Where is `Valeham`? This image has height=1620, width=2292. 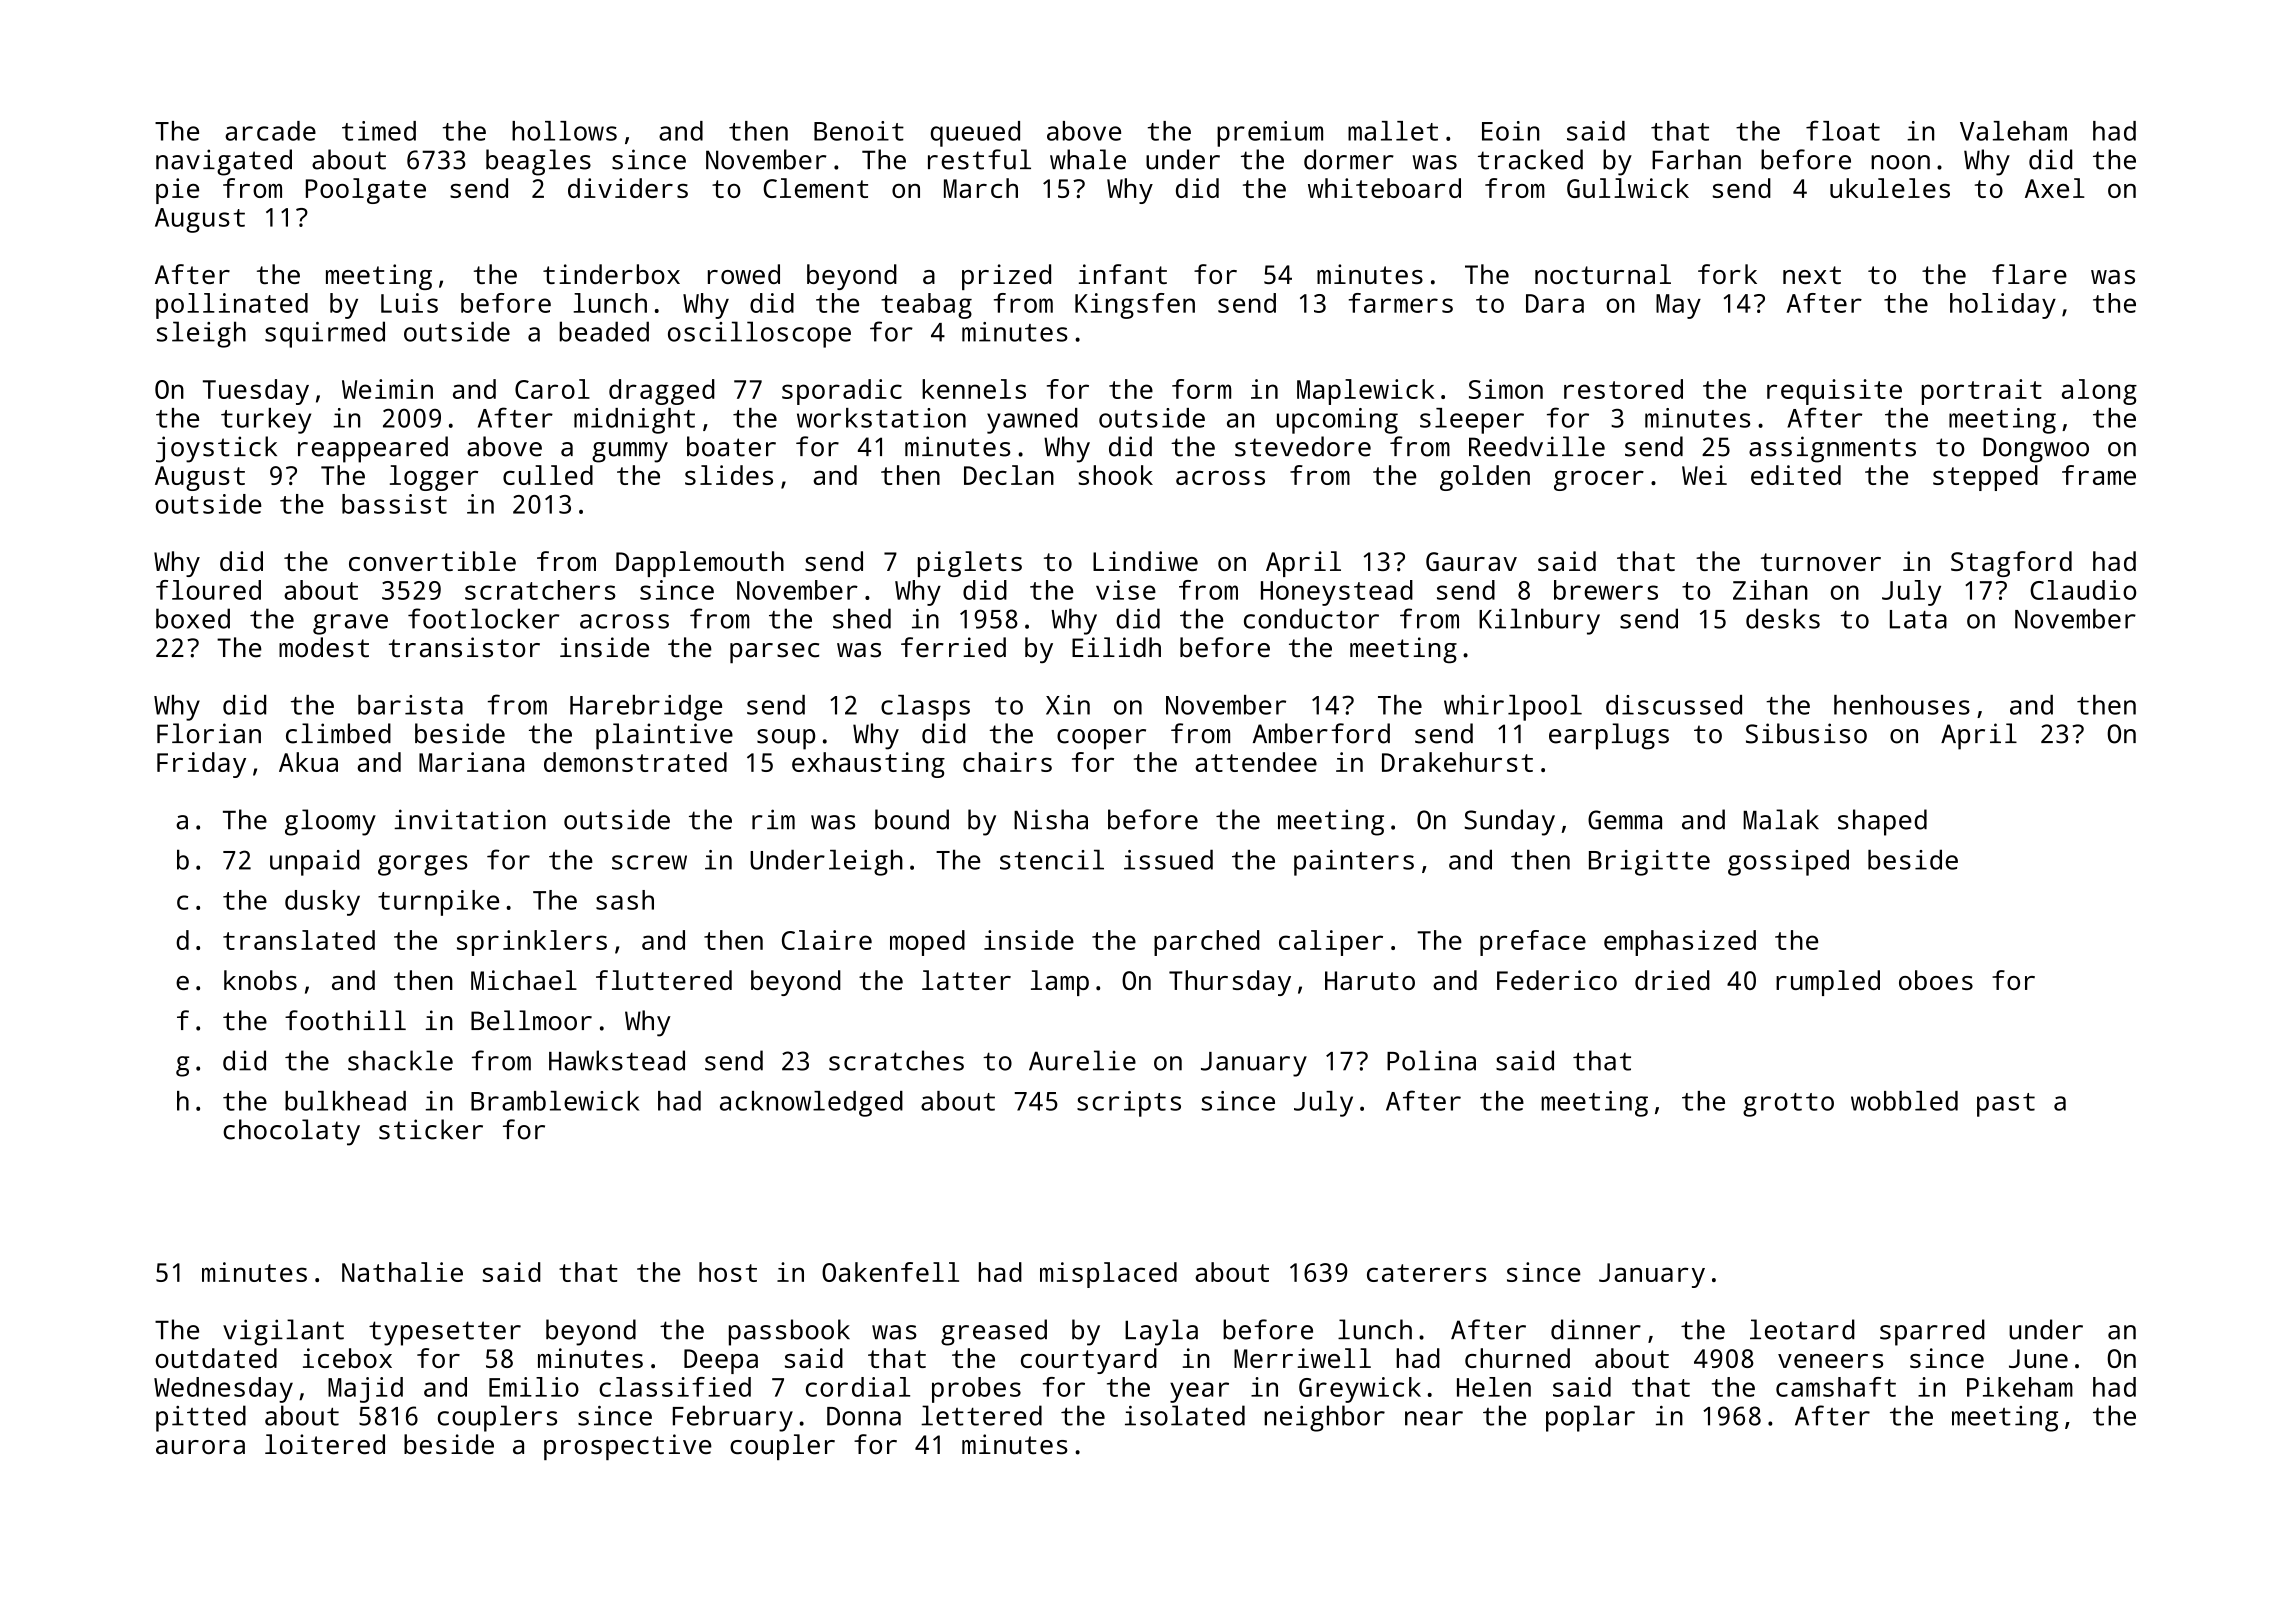 Valeham is located at coordinates (2013, 131).
